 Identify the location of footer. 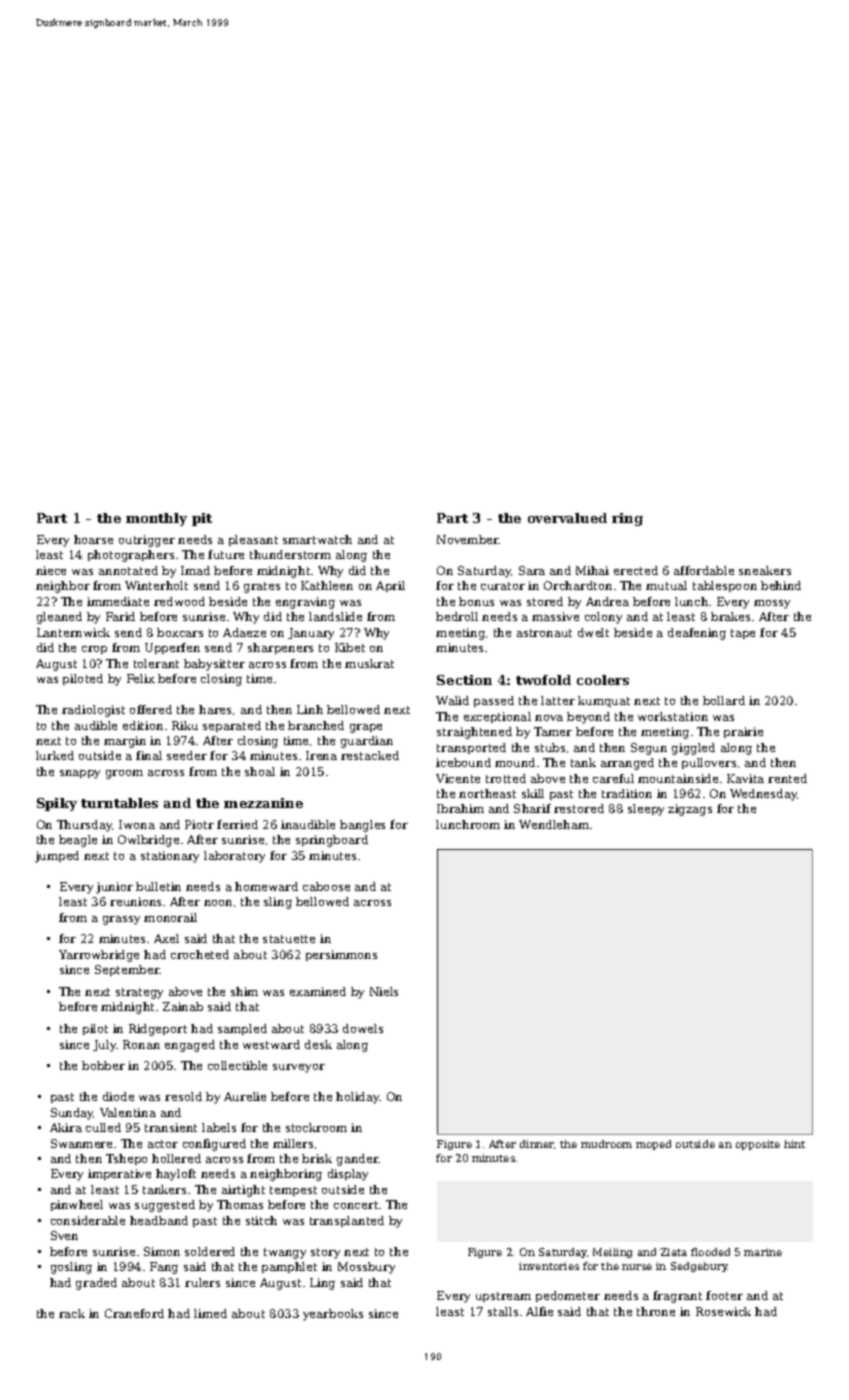
(724, 1295).
